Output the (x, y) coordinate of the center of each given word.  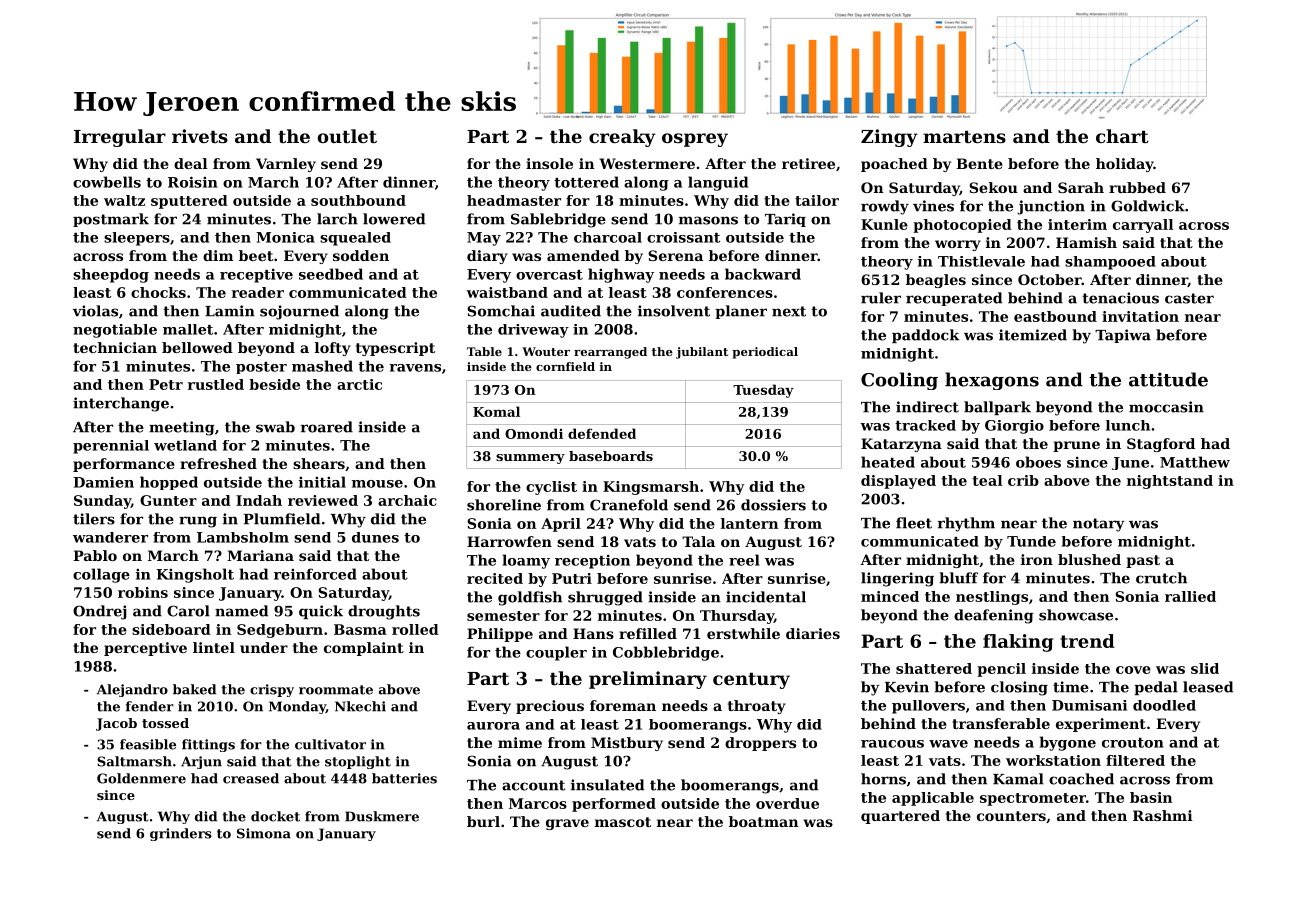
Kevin (907, 687)
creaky (622, 138)
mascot (623, 822)
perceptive (145, 649)
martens (964, 137)
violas (95, 311)
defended (602, 433)
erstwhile (743, 633)
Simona (264, 833)
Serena (675, 255)
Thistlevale (981, 261)
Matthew (1195, 462)
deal (191, 163)
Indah (259, 500)
